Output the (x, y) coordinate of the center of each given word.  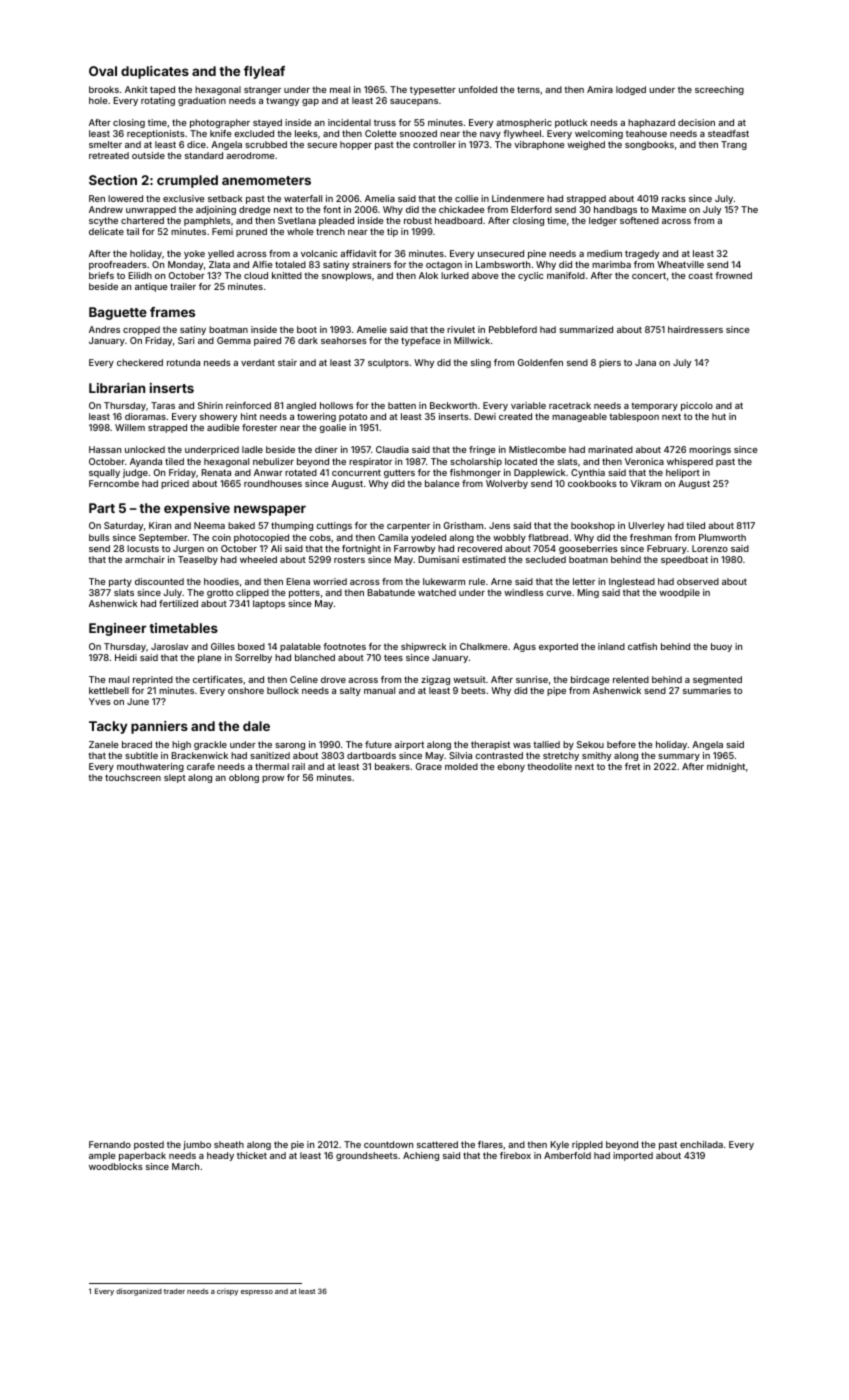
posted (149, 1145)
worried (330, 581)
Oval (103, 71)
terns (528, 89)
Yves (100, 701)
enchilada (701, 1144)
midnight (726, 767)
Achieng (421, 1156)
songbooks (649, 145)
